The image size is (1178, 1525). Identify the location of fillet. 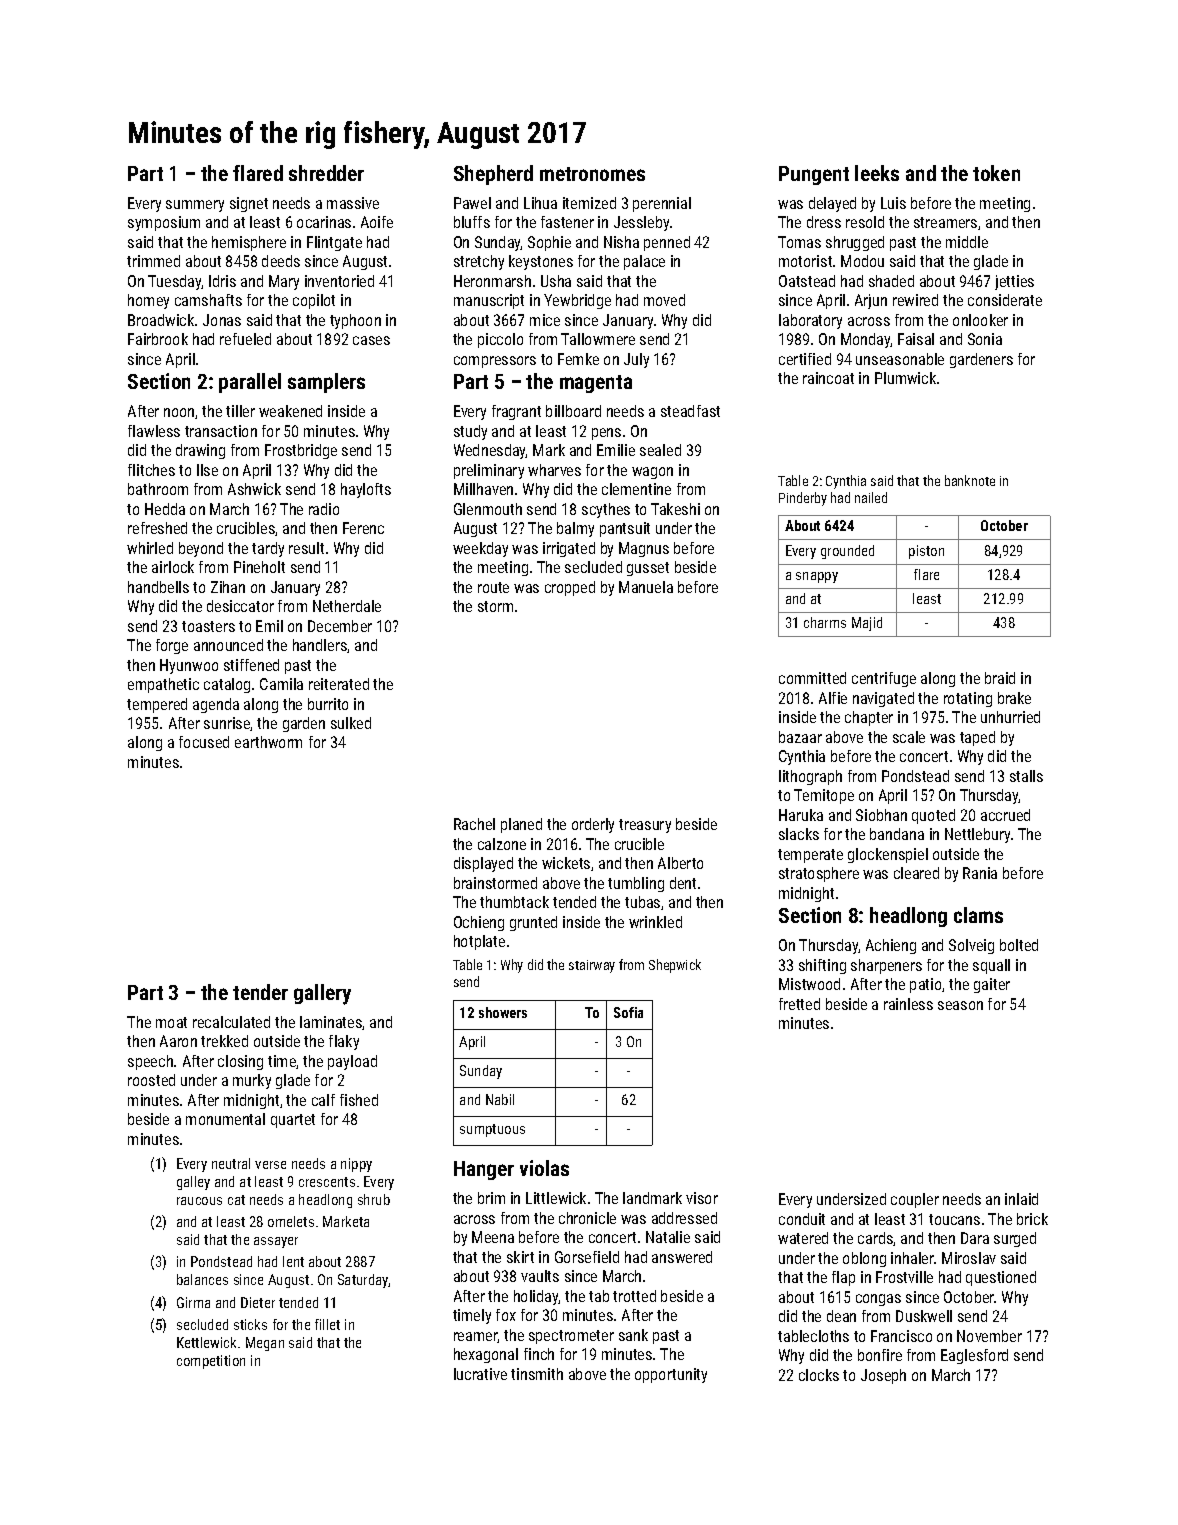
(327, 1324).
